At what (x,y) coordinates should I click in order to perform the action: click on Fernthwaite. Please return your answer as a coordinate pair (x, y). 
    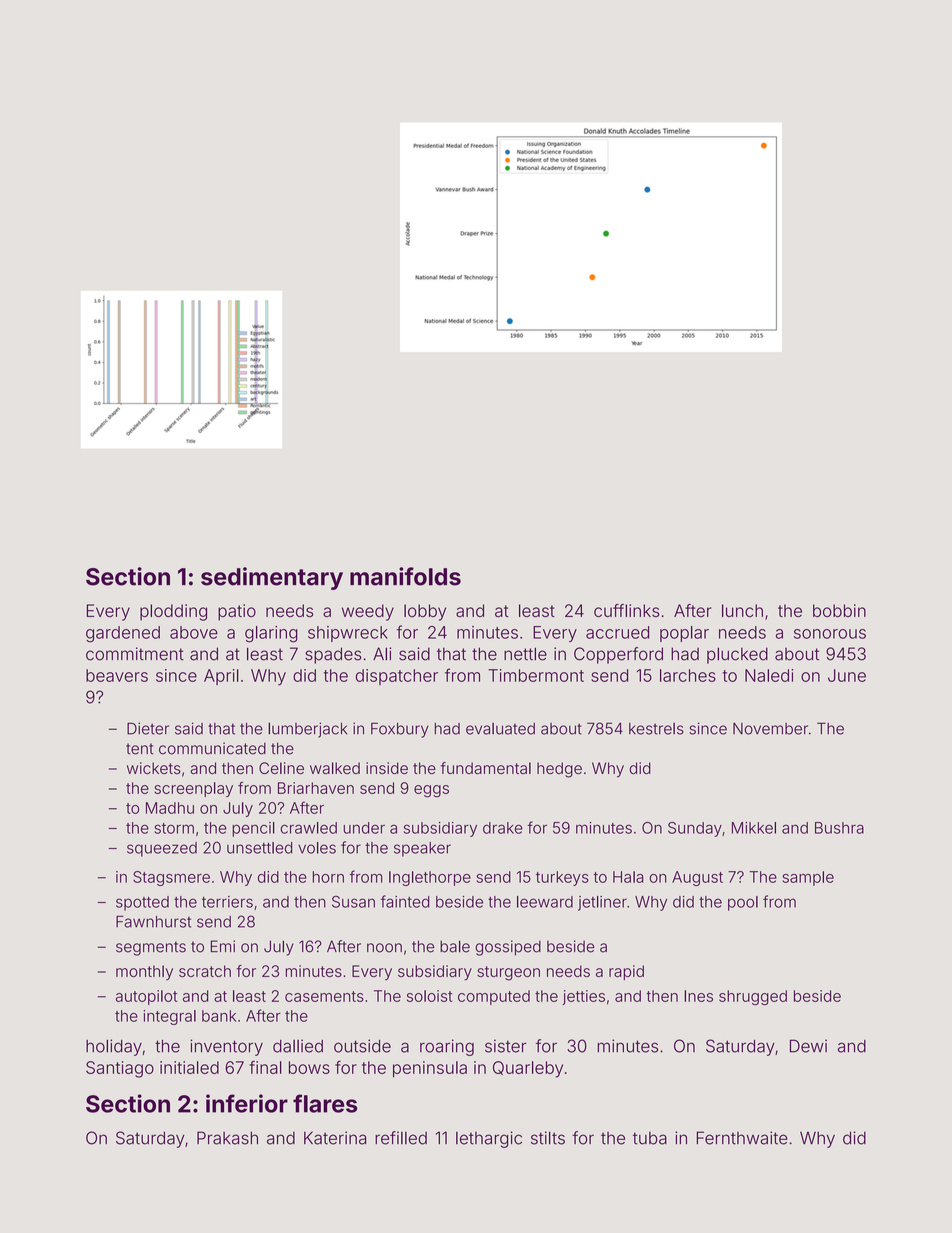
    Looking at the image, I should click on (742, 1138).
